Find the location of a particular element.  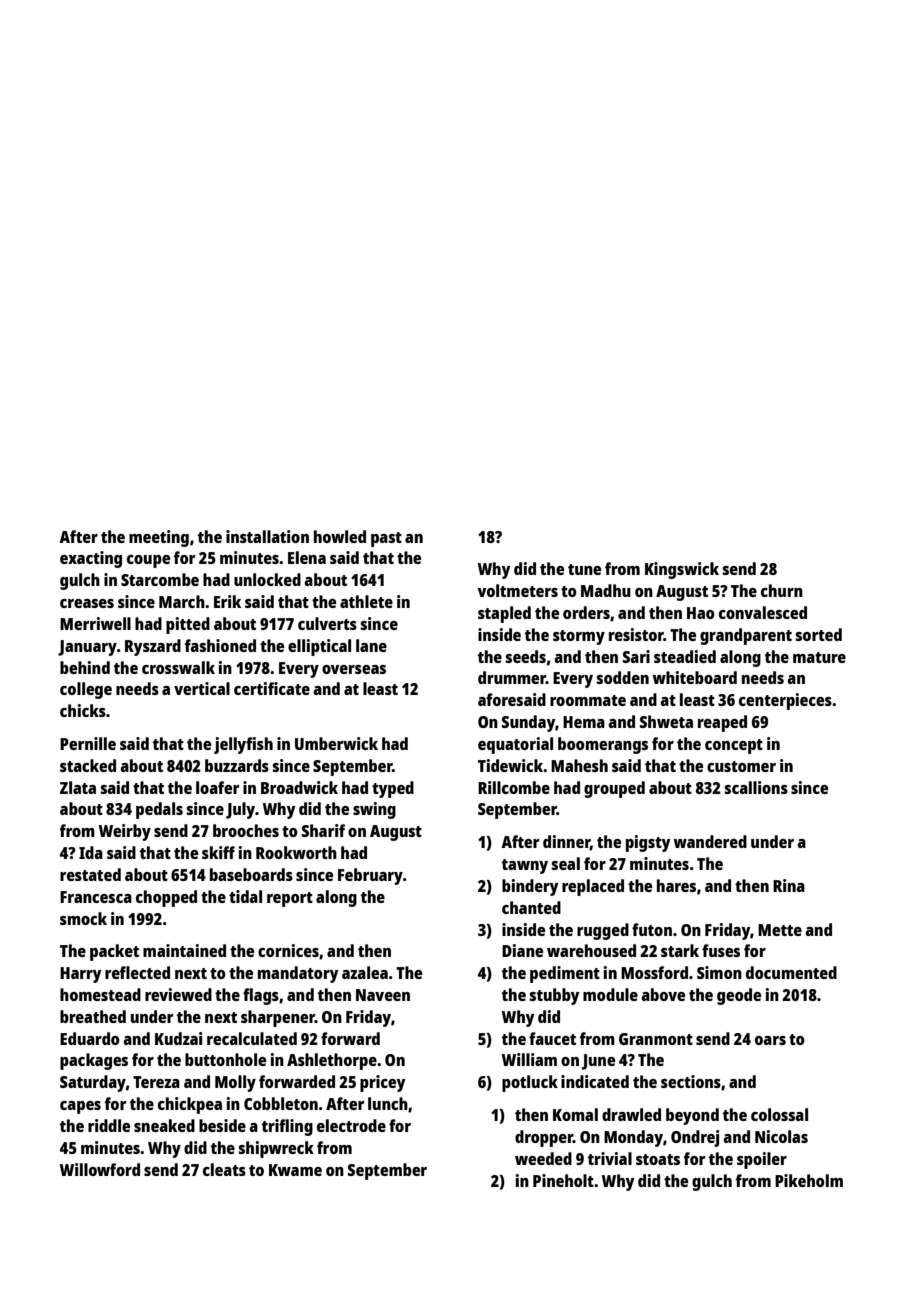

breathed is located at coordinates (93, 1016).
